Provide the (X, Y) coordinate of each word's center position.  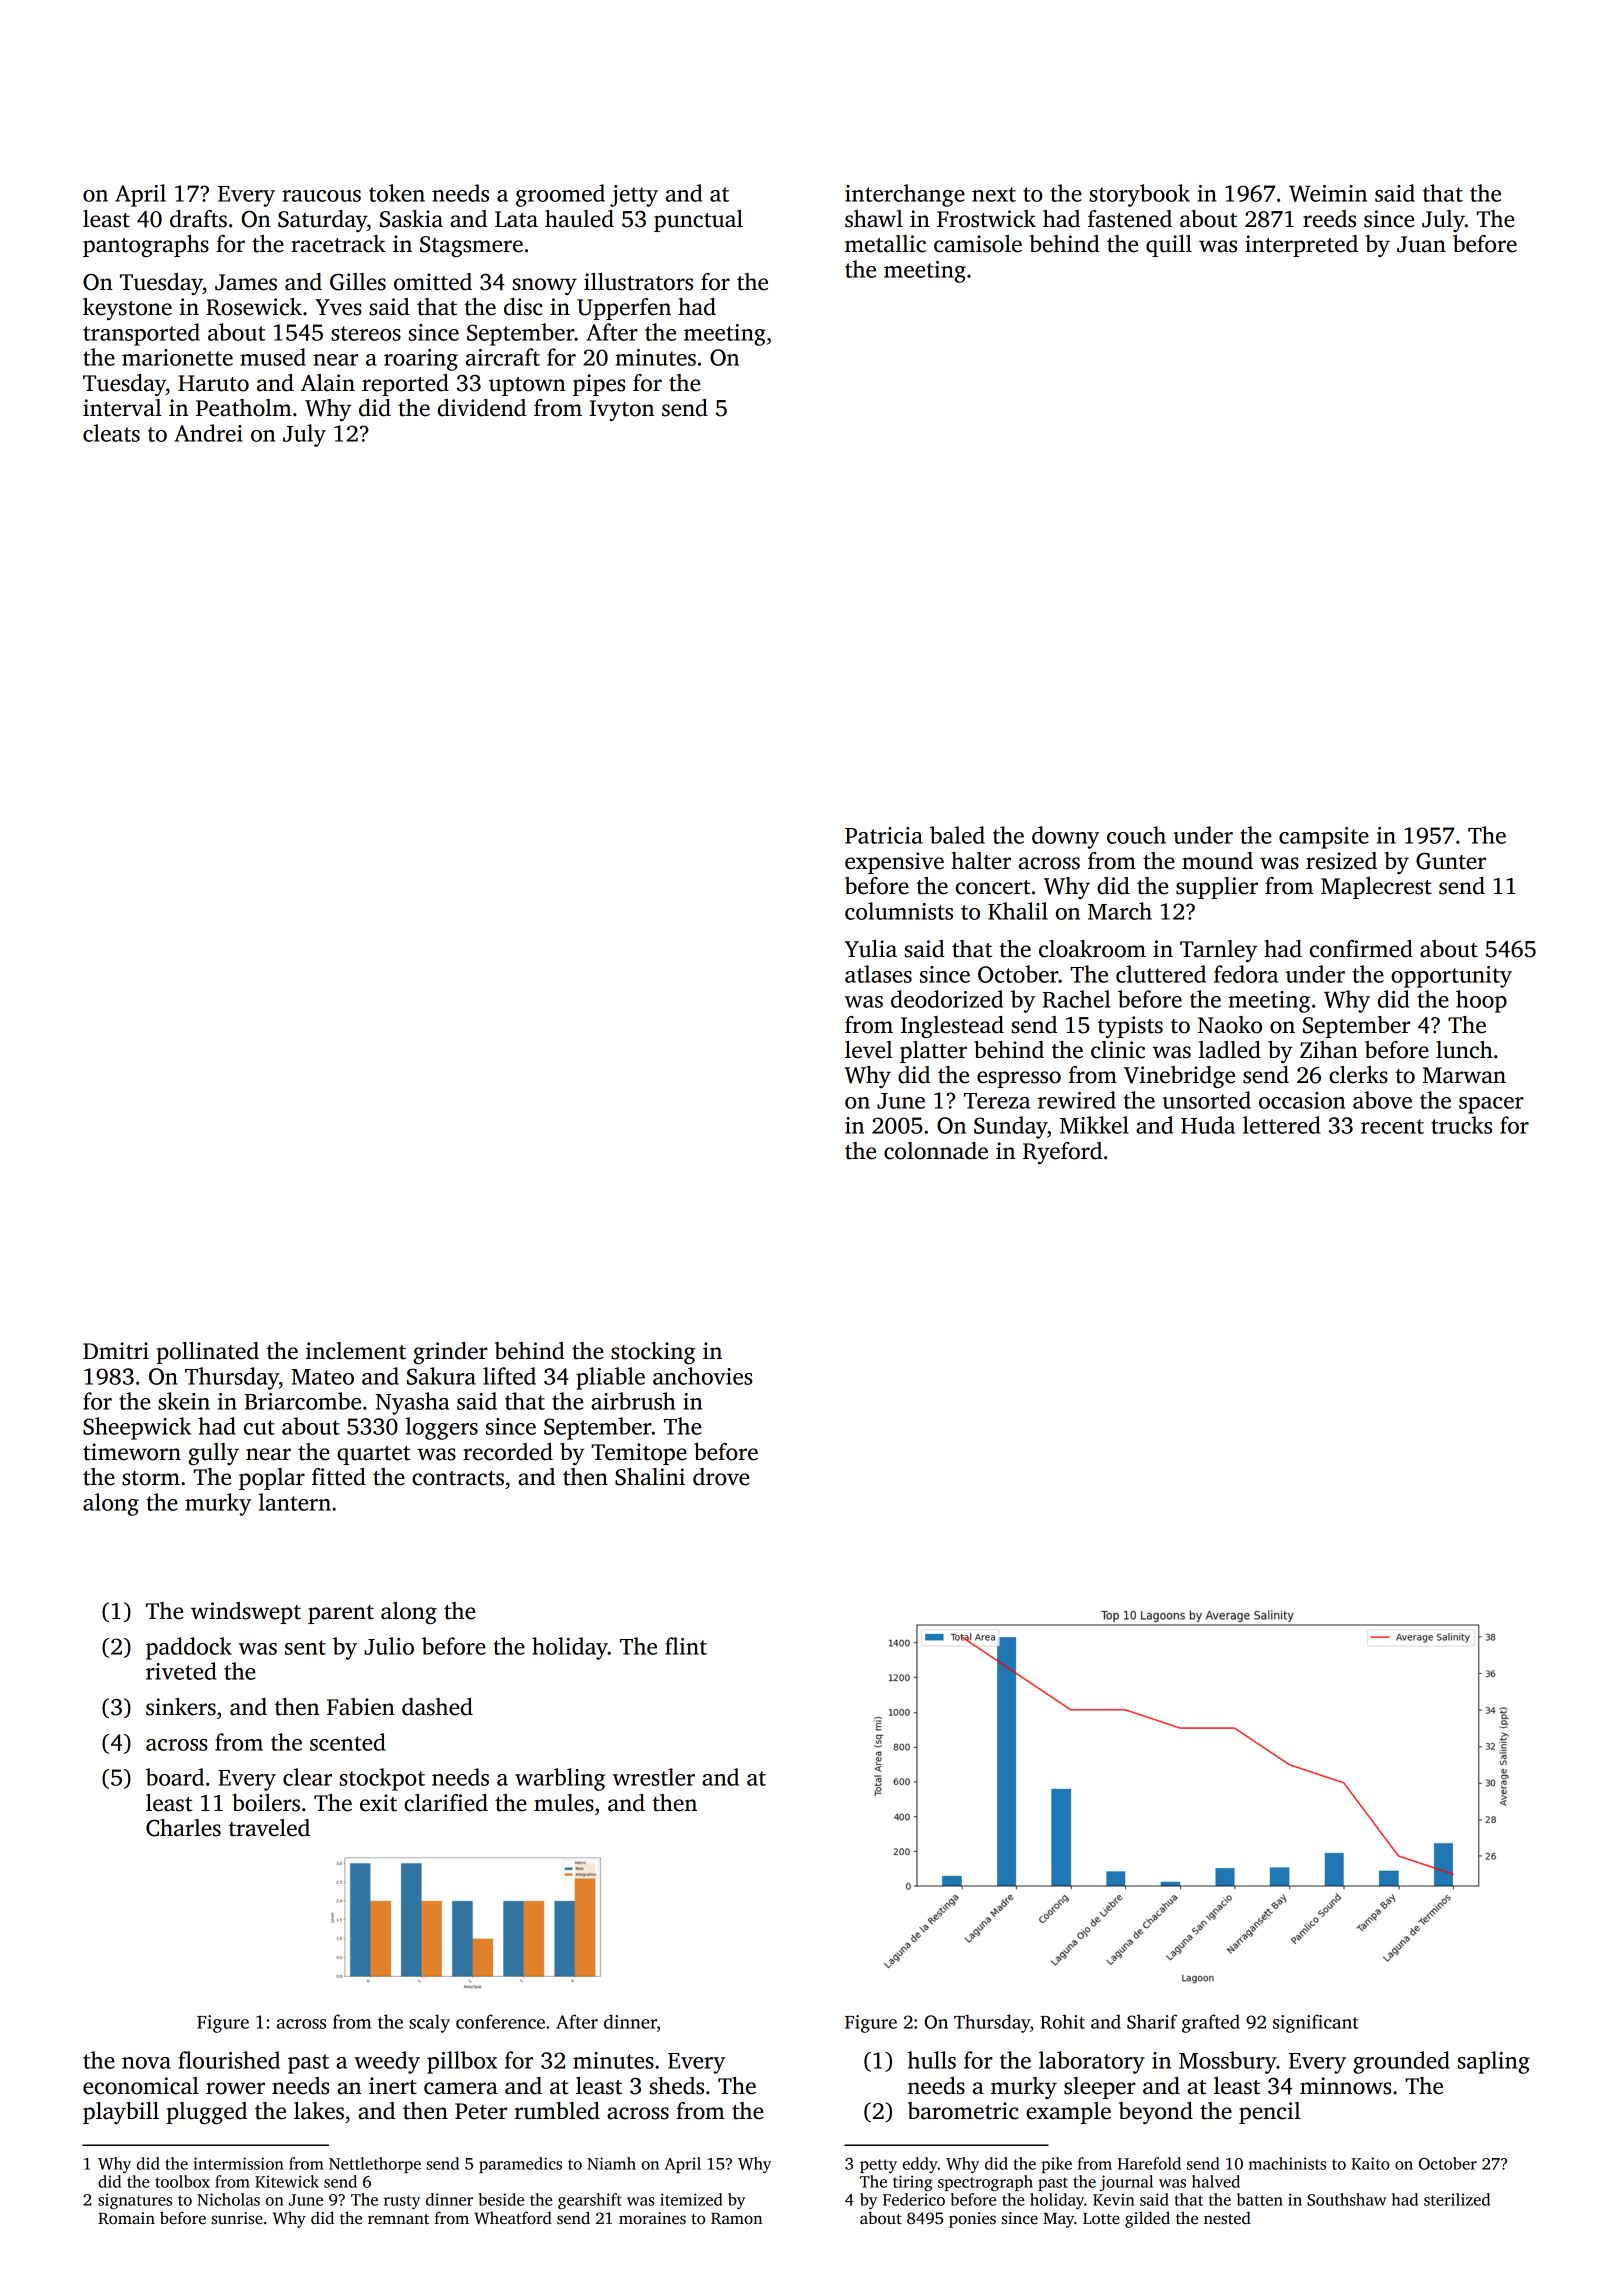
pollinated (207, 1353)
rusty (402, 2202)
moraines (652, 2218)
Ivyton (621, 410)
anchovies (702, 1376)
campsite (1324, 838)
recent (1392, 1126)
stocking (653, 1353)
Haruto (213, 383)
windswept (246, 1613)
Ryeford (1062, 1153)
